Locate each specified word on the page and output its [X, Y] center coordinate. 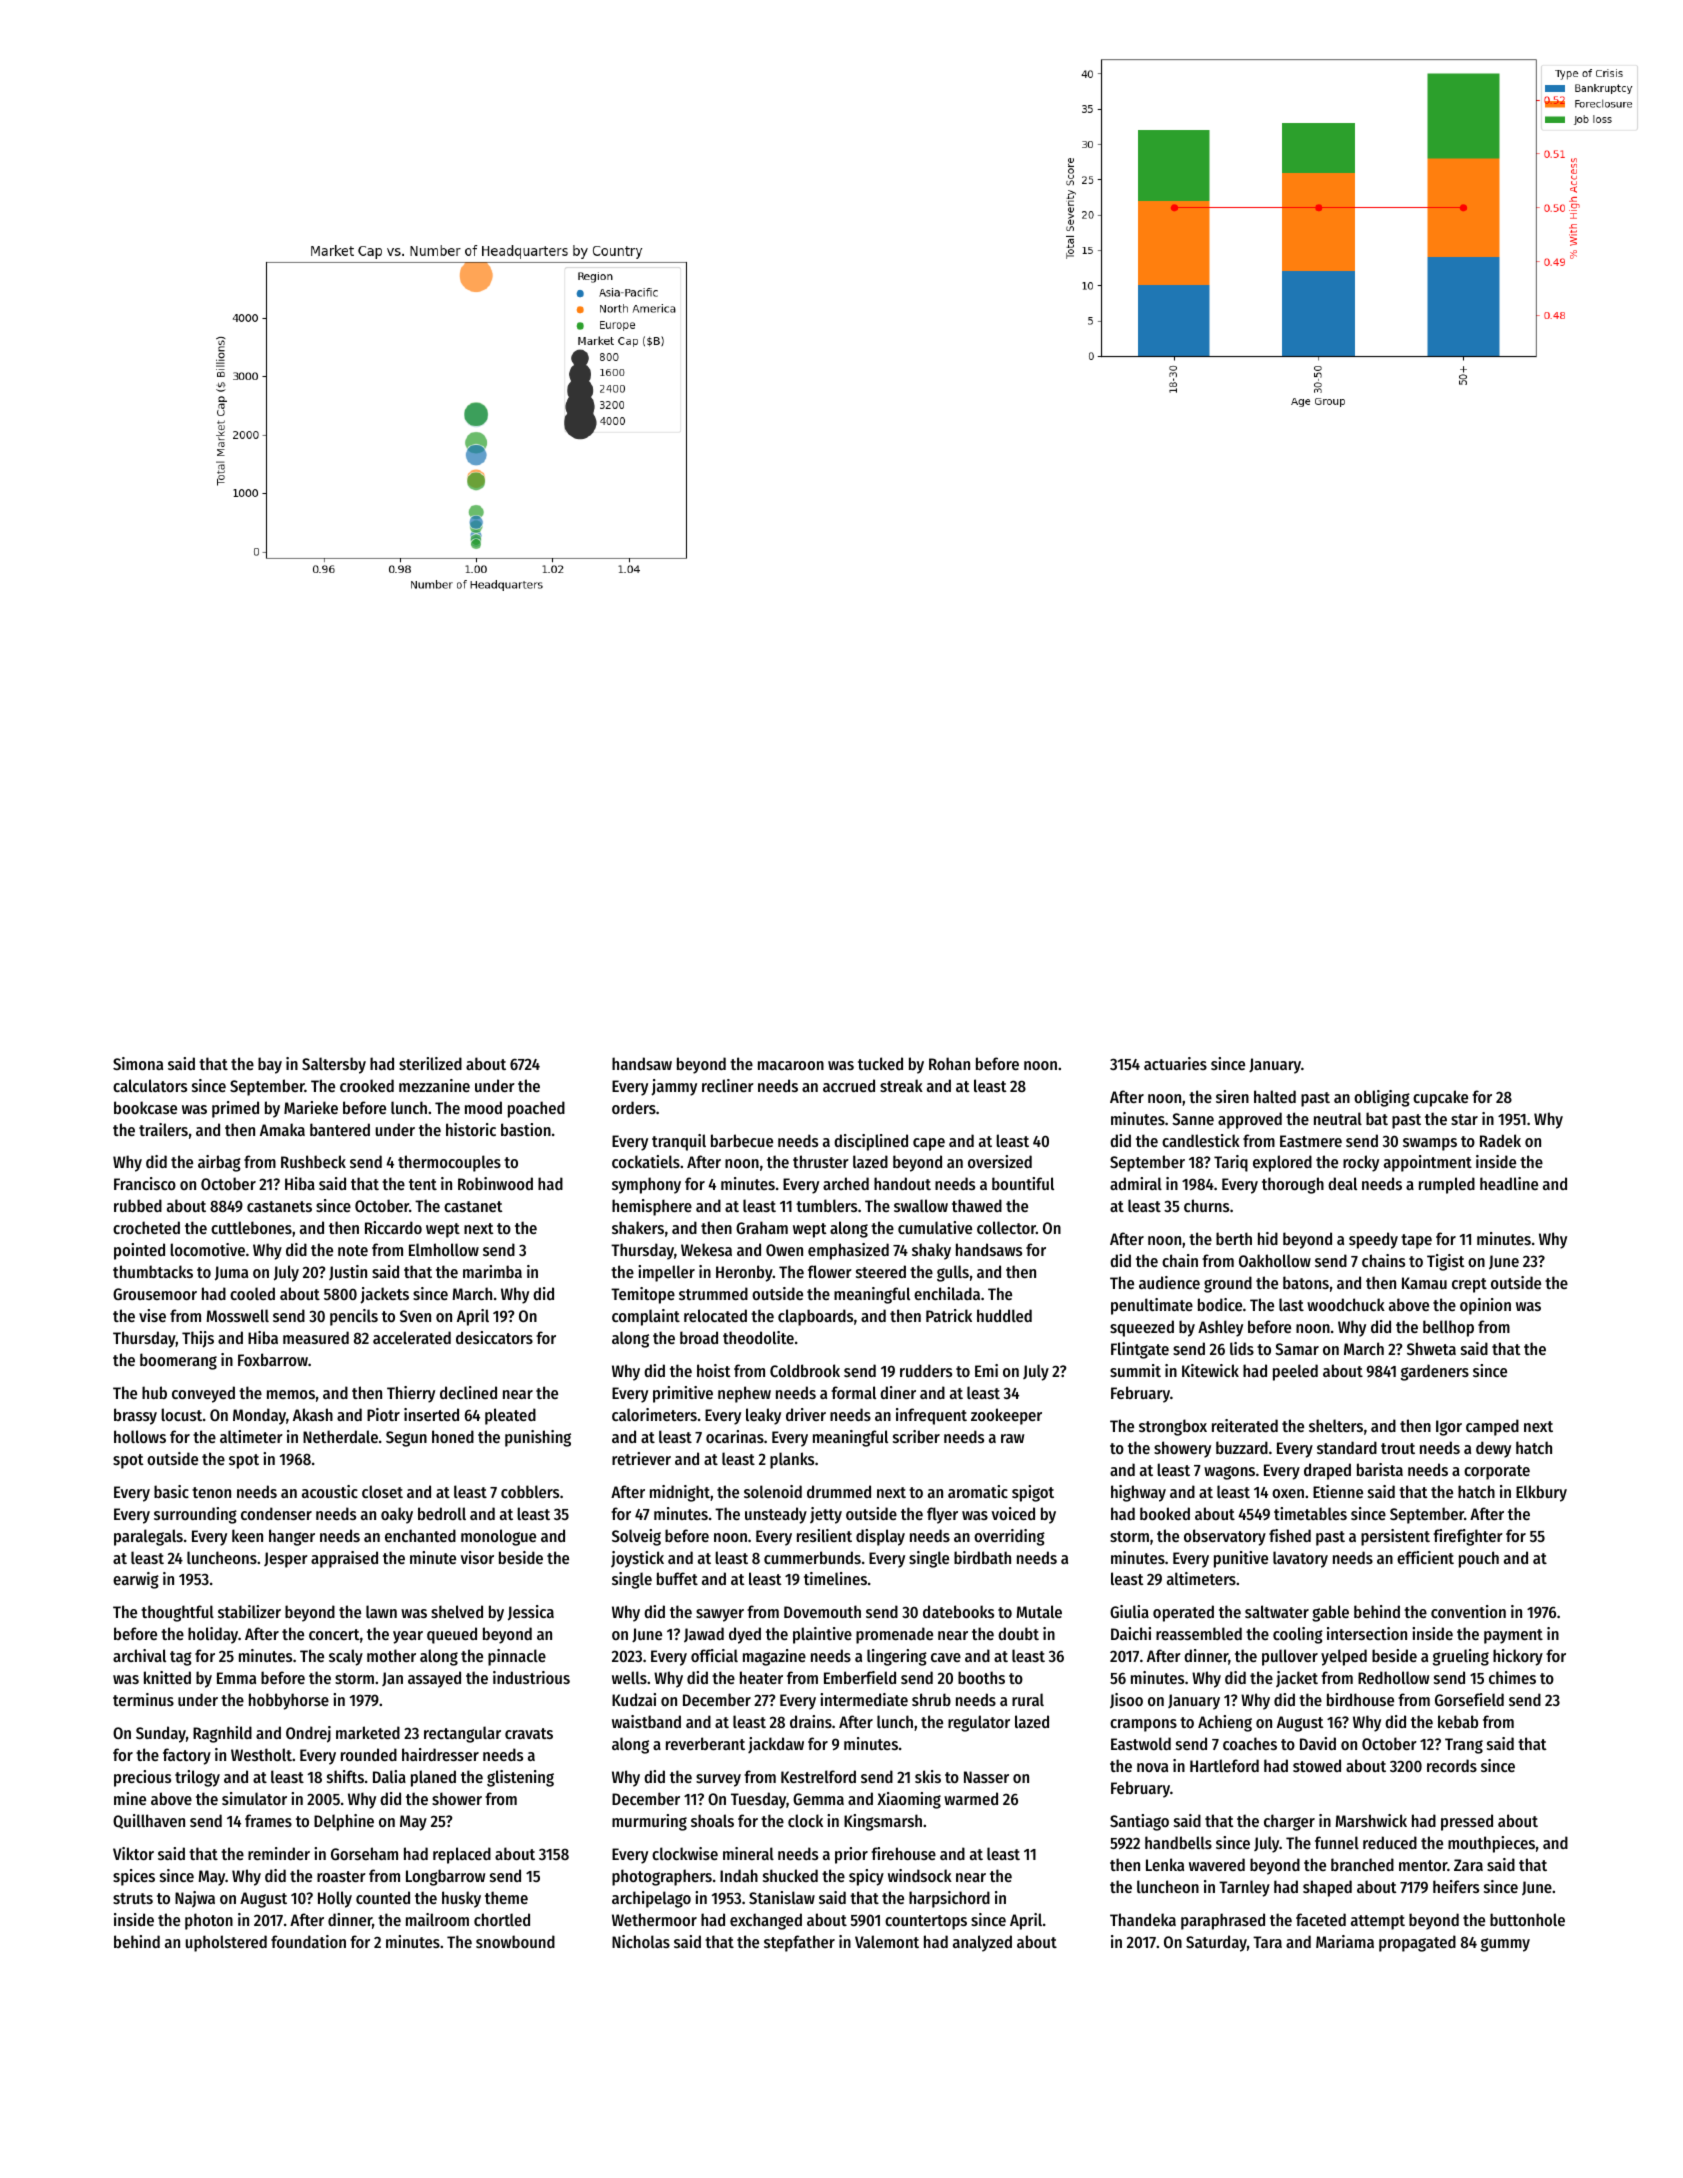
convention [1468, 1611]
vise [152, 1315]
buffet [677, 1578]
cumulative [935, 1227]
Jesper [286, 1560]
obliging [1382, 1098]
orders [634, 1107]
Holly [335, 1899]
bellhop [1448, 1328]
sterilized [430, 1063]
